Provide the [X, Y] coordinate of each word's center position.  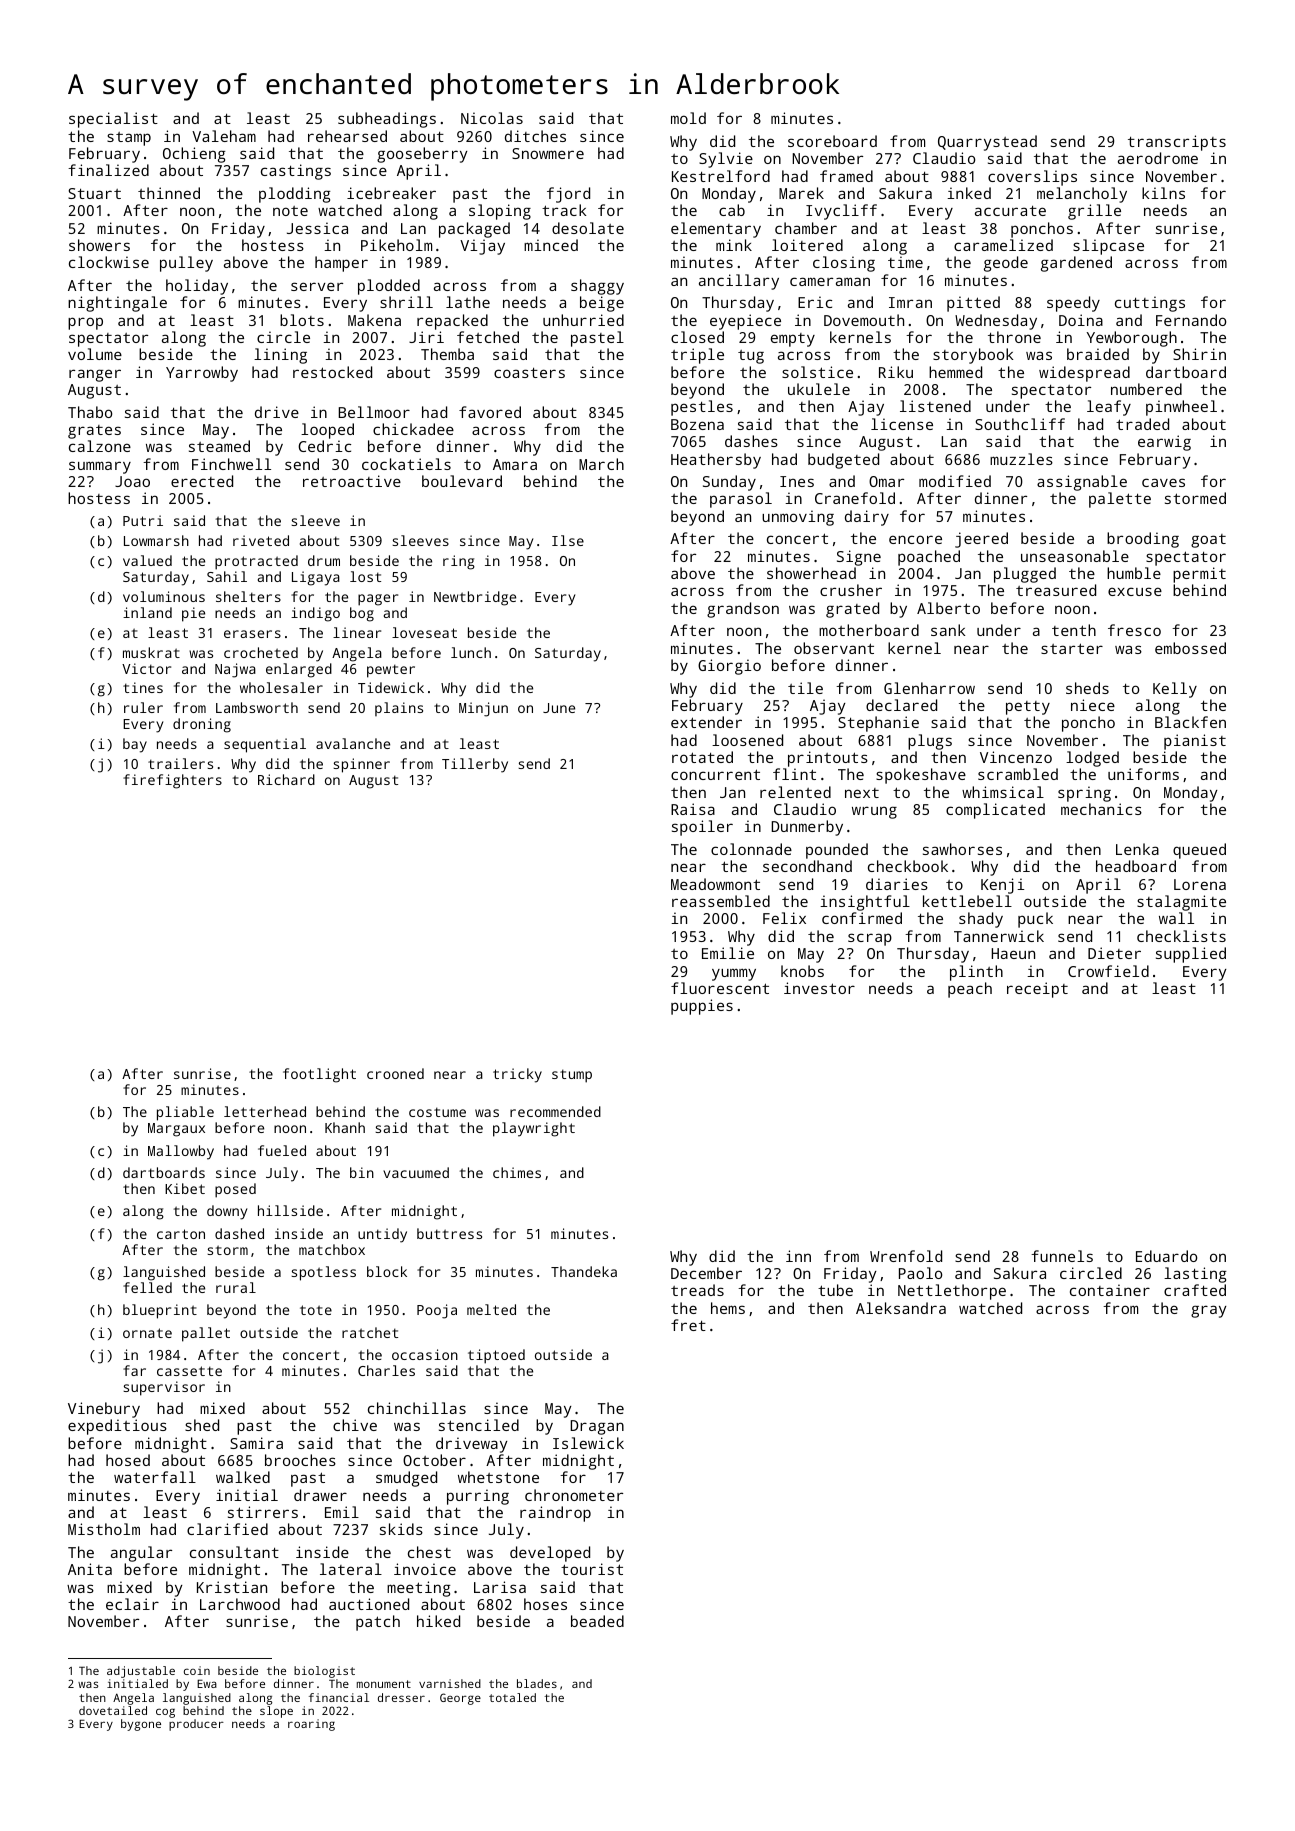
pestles [702, 408]
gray [1209, 1311]
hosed [128, 1460]
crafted [1195, 1290]
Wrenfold [906, 1256]
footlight [319, 1075]
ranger [95, 375]
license [902, 424]
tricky [517, 1075]
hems [728, 1308]
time [905, 262]
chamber [806, 228]
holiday [197, 287]
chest [429, 1552]
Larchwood [240, 1604]
